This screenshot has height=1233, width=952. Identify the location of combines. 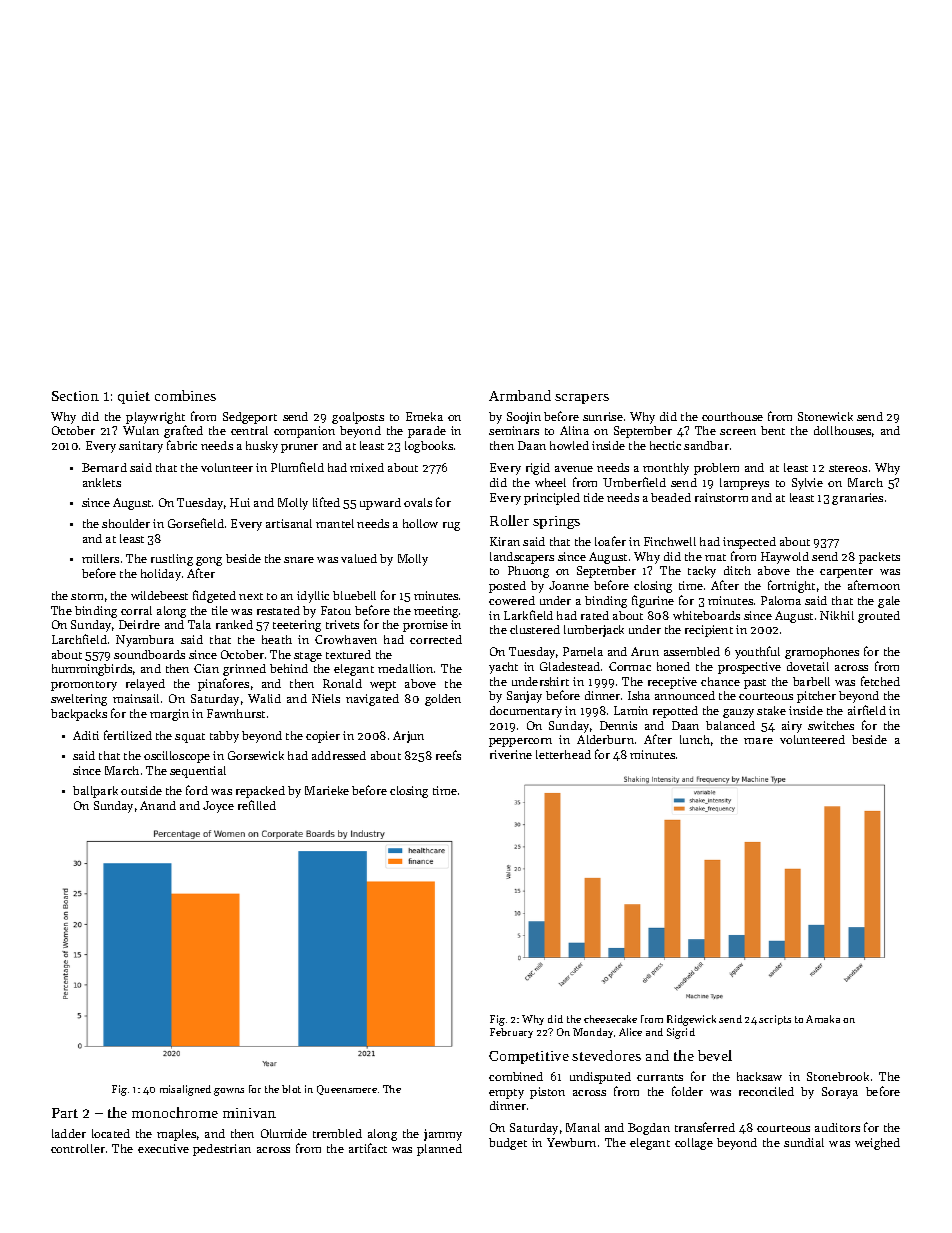
(185, 395).
